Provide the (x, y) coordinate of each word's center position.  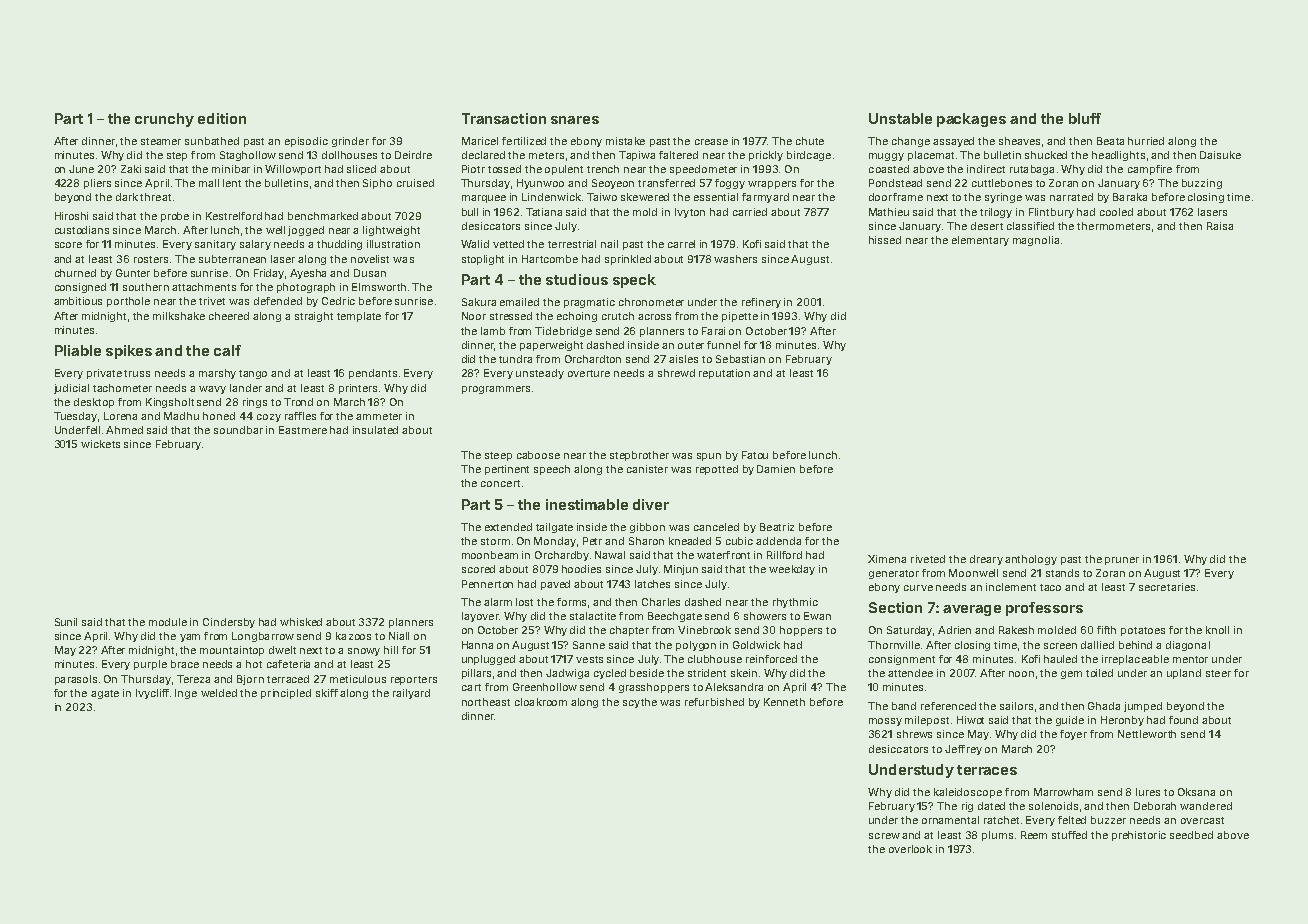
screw (884, 836)
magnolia (1036, 241)
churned (75, 273)
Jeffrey (963, 750)
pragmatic (589, 303)
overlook (910, 849)
